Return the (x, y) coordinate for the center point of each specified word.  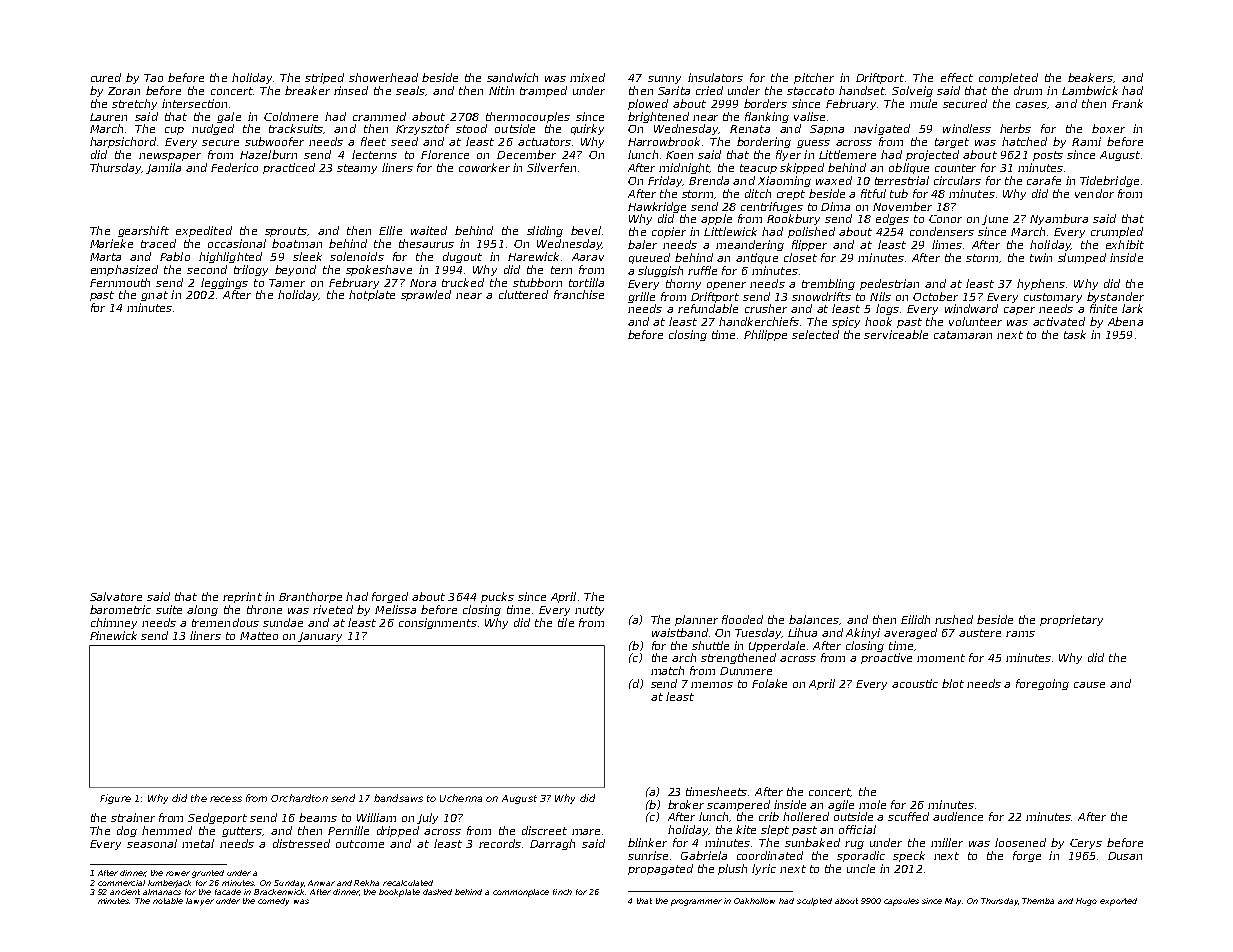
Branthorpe (310, 597)
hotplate (372, 295)
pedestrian (889, 284)
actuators (544, 142)
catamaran (963, 335)
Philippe (765, 335)
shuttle (710, 645)
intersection (194, 103)
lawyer (200, 902)
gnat (154, 296)
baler (642, 244)
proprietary (1071, 620)
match (667, 670)
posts (1048, 156)
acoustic (915, 683)
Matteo (259, 636)
